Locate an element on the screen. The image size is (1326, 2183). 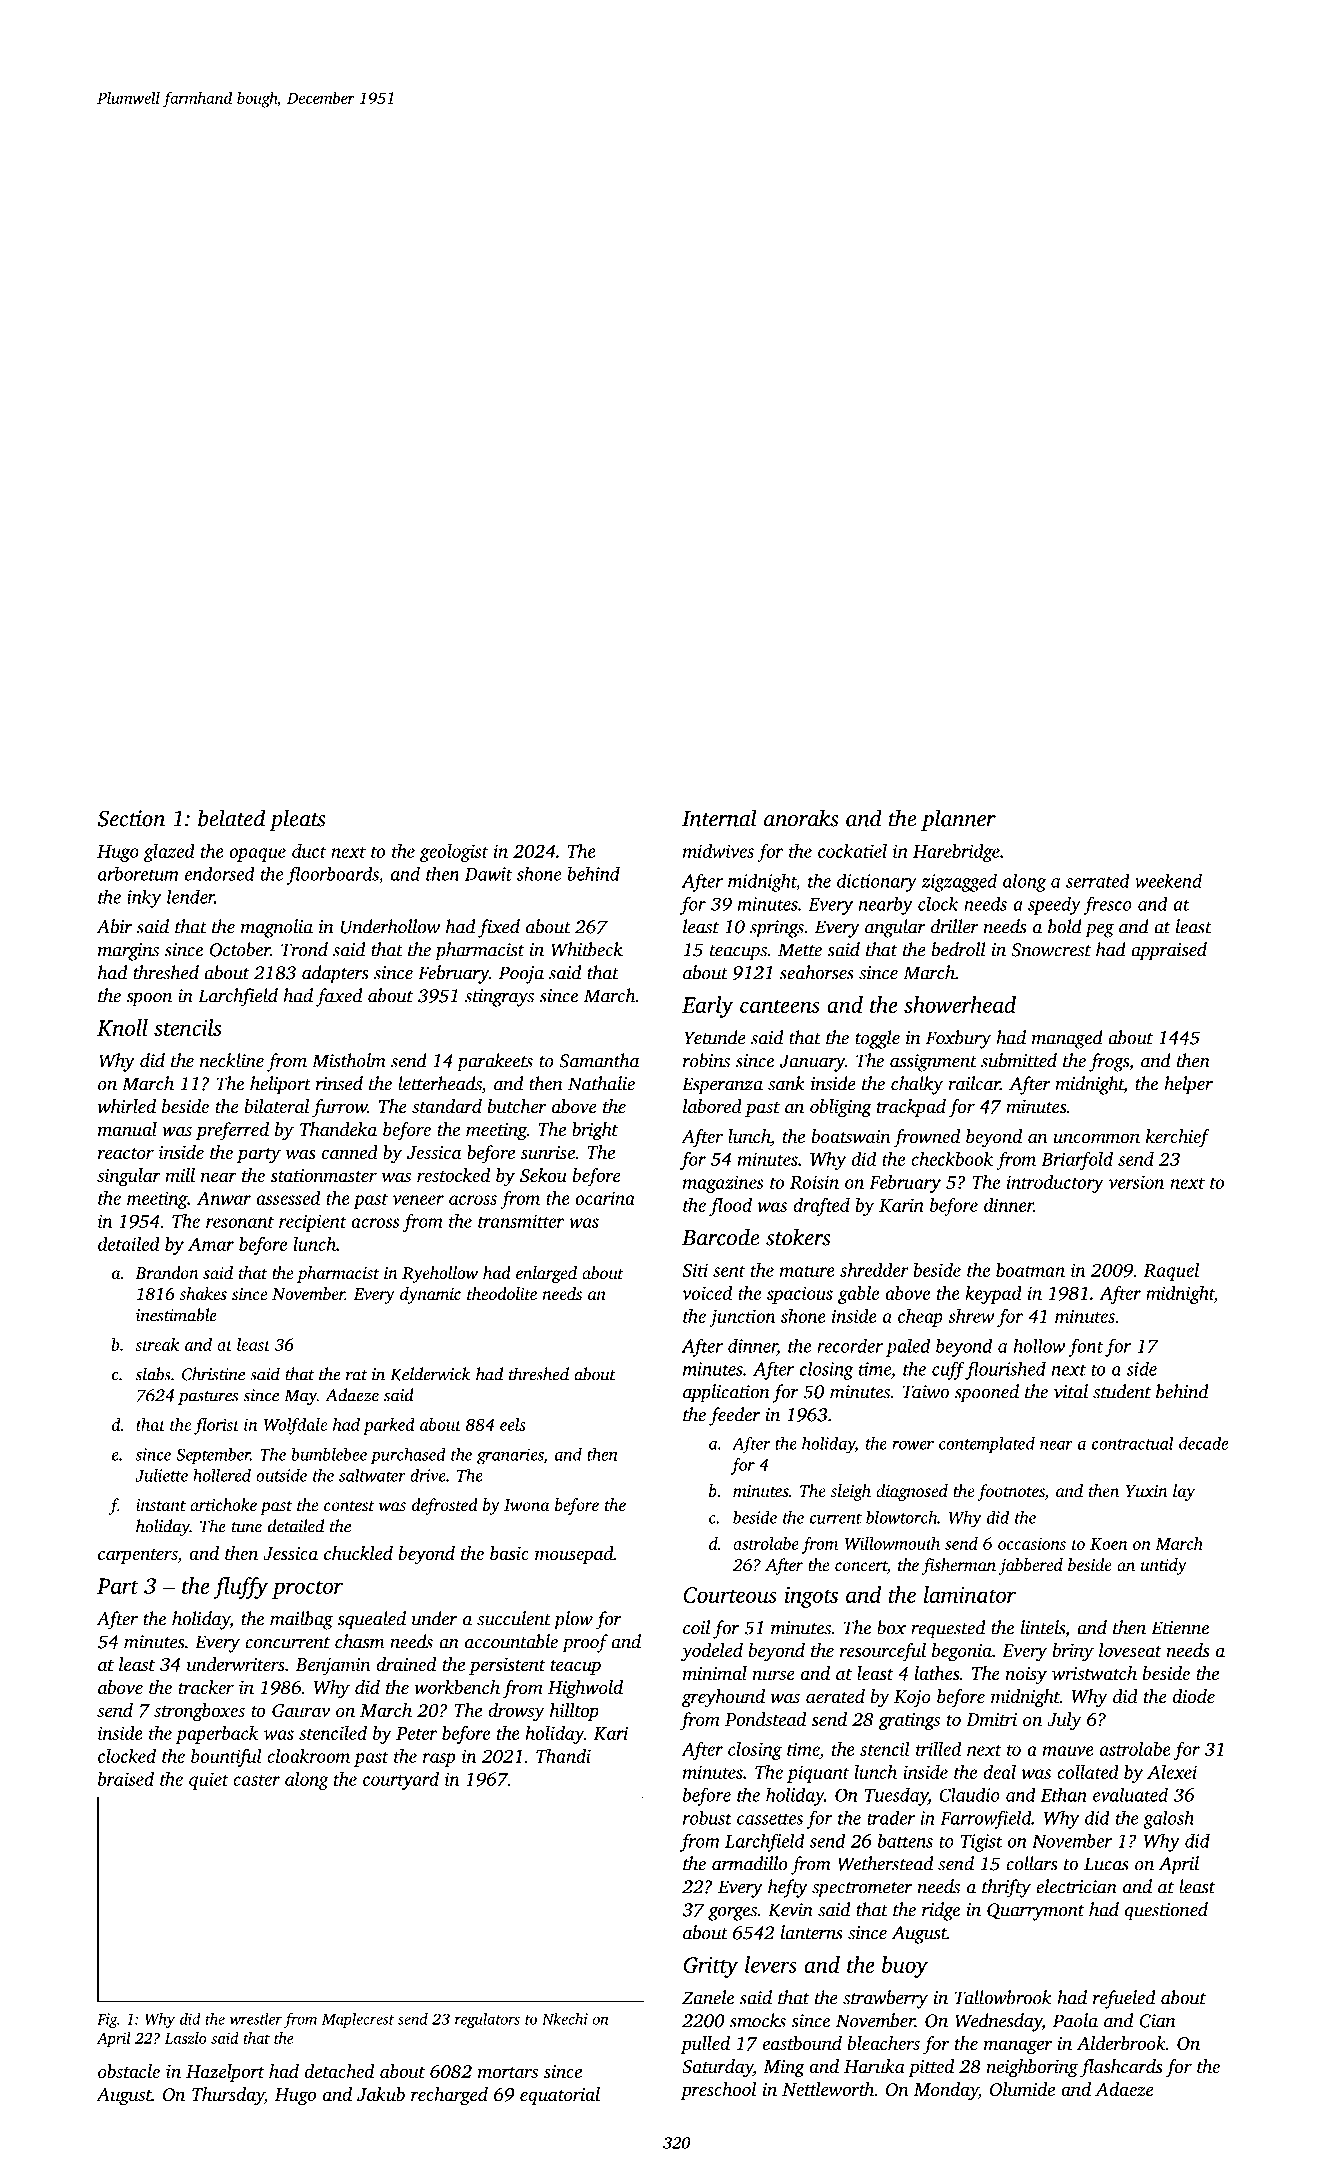
Jakub is located at coordinates (381, 2094).
